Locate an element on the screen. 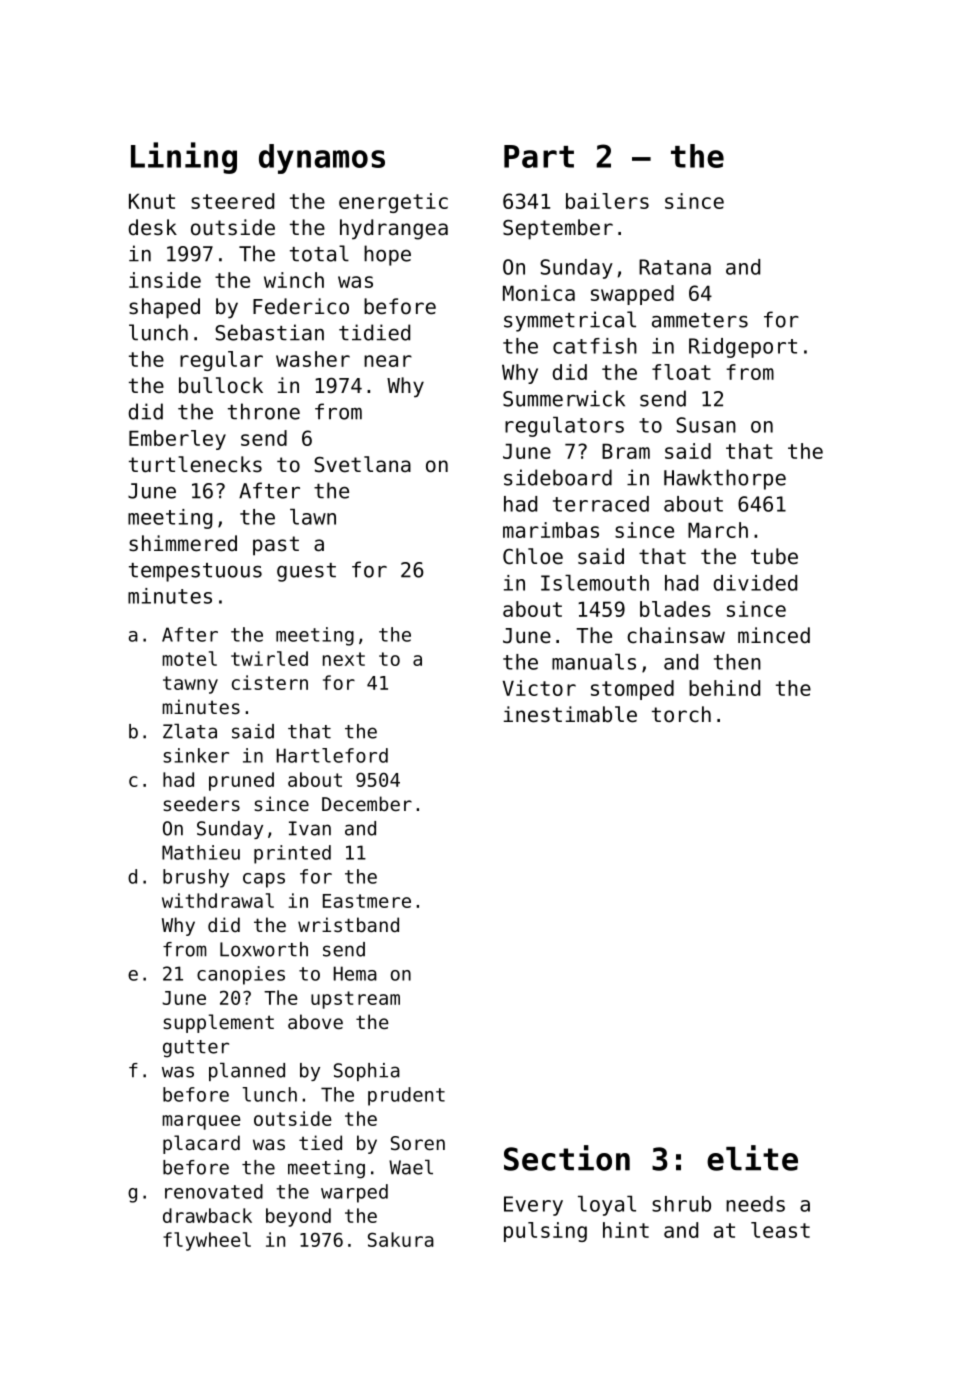 Image resolution: width=954 pixels, height=1382 pixels. Svetlana is located at coordinates (362, 464).
